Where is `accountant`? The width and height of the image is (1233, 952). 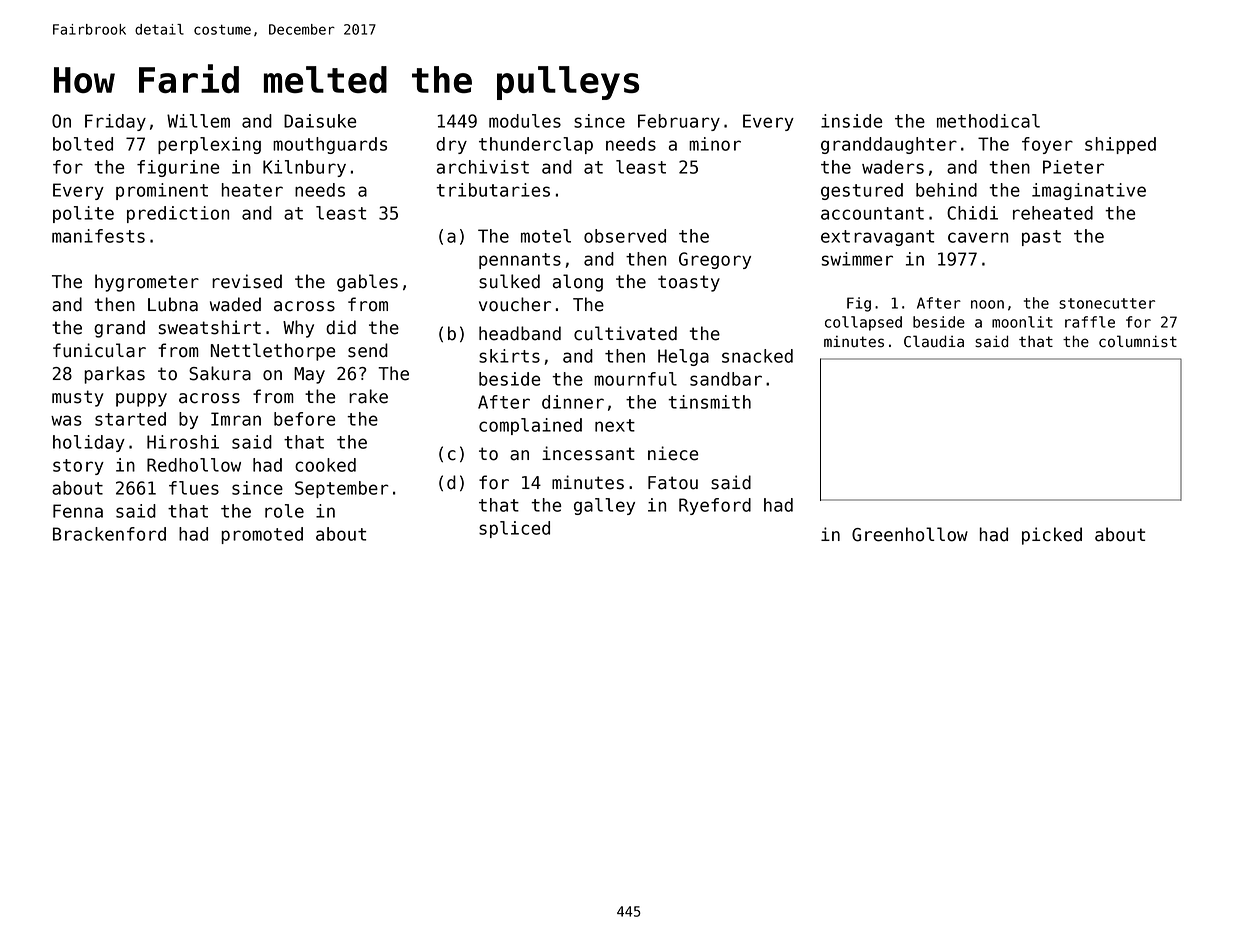 accountant is located at coordinates (872, 213).
